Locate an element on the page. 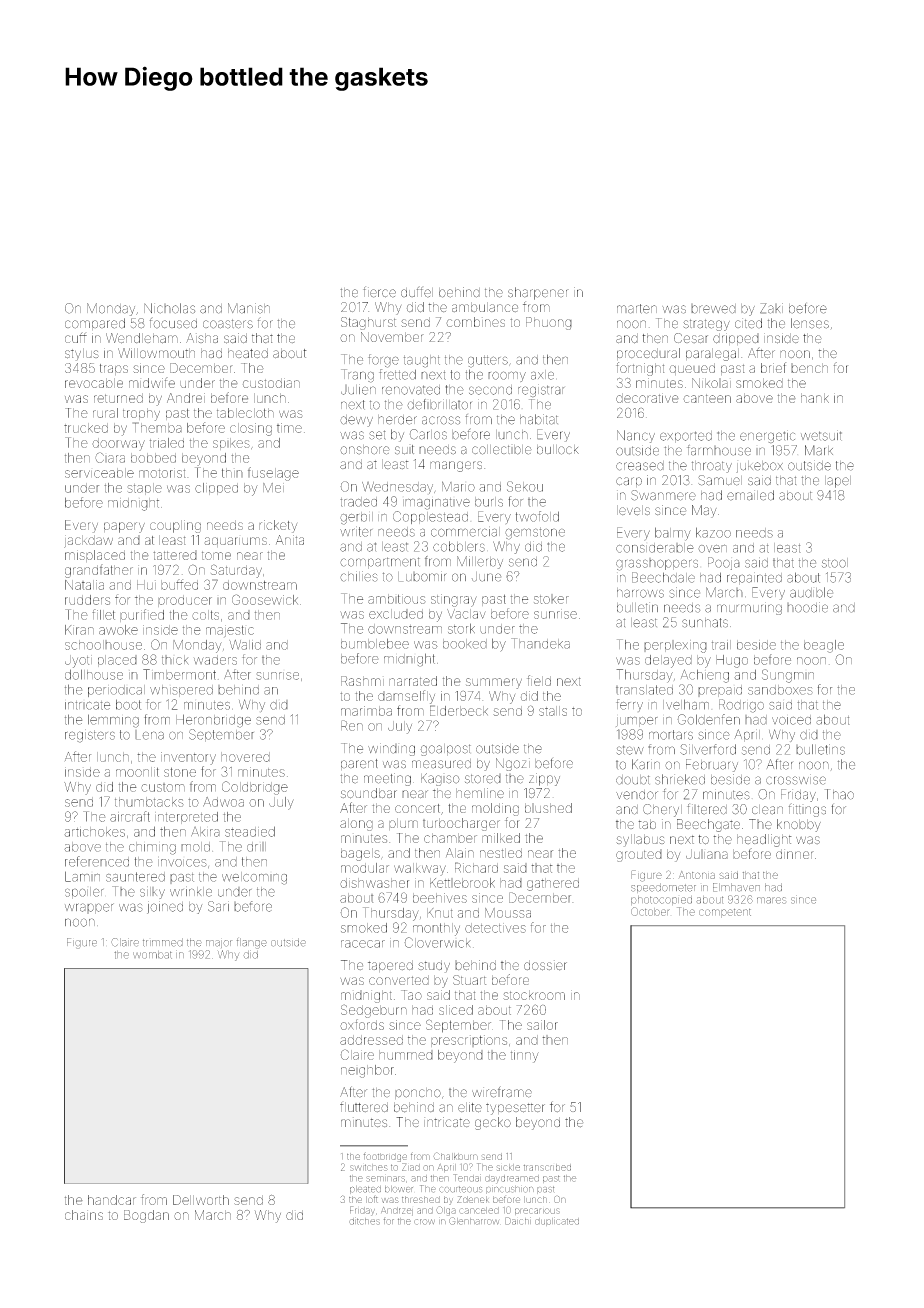 The height and width of the image is (1308, 924). transcribed is located at coordinates (547, 1167).
